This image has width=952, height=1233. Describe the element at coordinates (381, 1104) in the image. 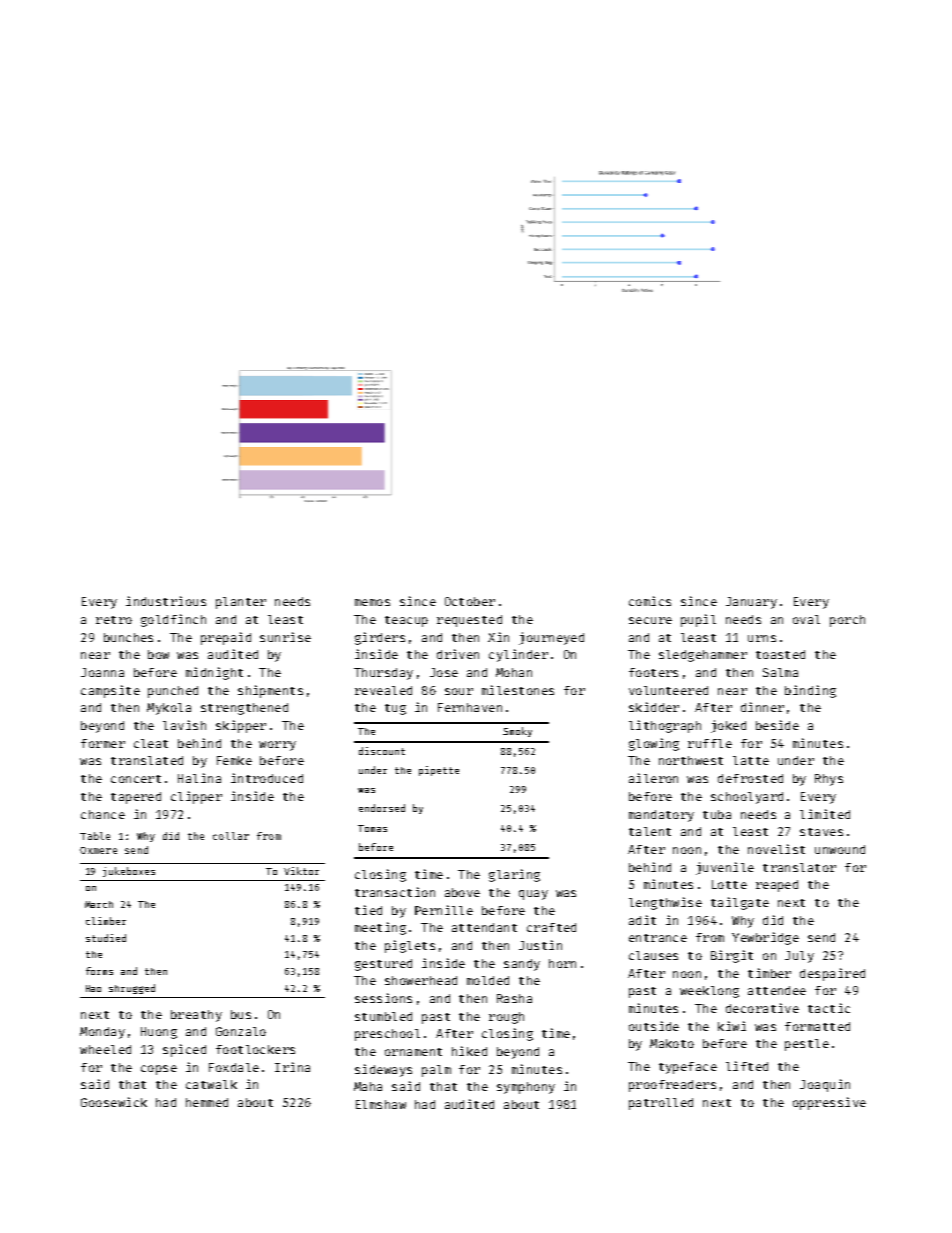

I see `Elmshaw` at that location.
